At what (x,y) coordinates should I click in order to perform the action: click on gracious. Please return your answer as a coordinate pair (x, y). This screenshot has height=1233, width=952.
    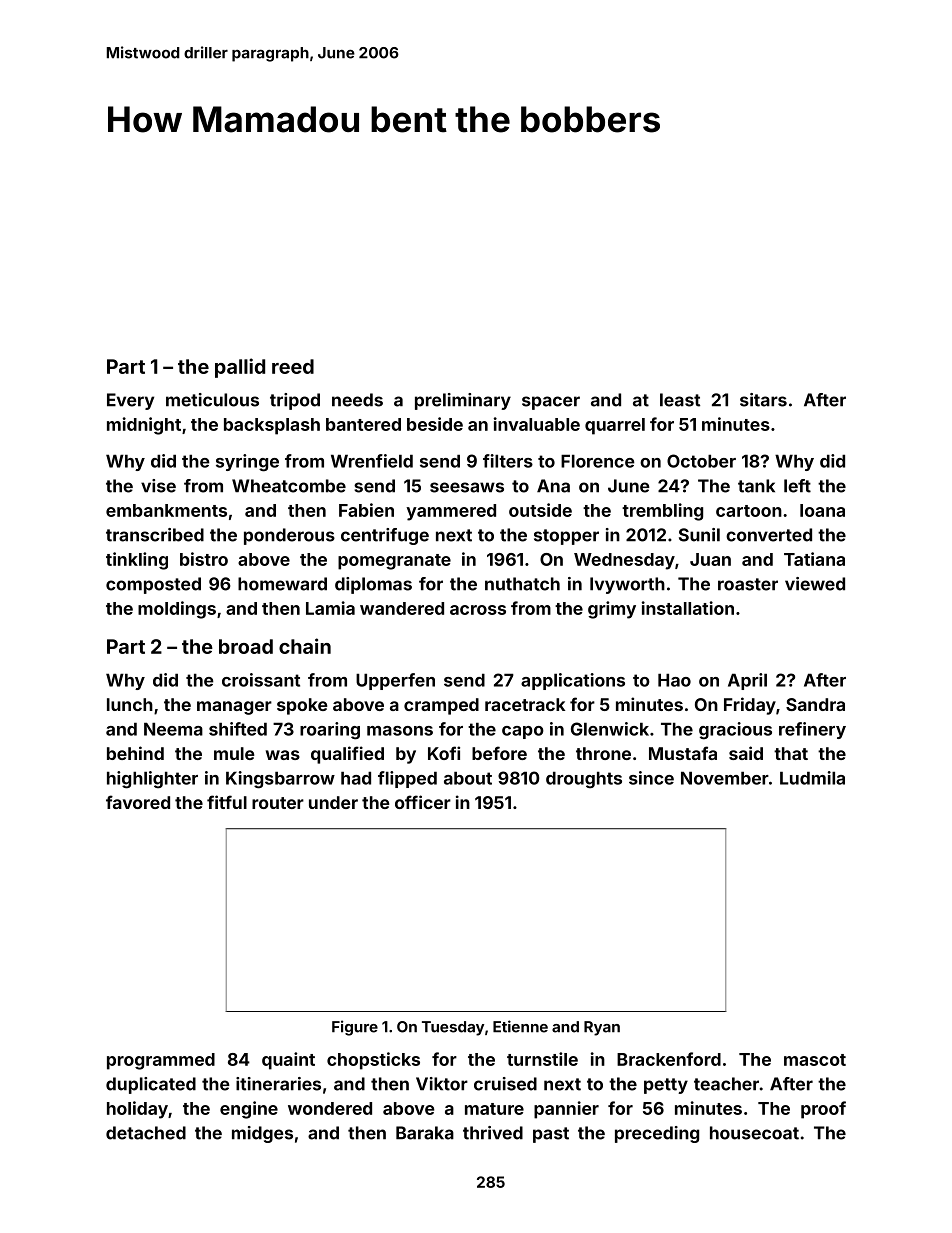
    Looking at the image, I should click on (735, 731).
